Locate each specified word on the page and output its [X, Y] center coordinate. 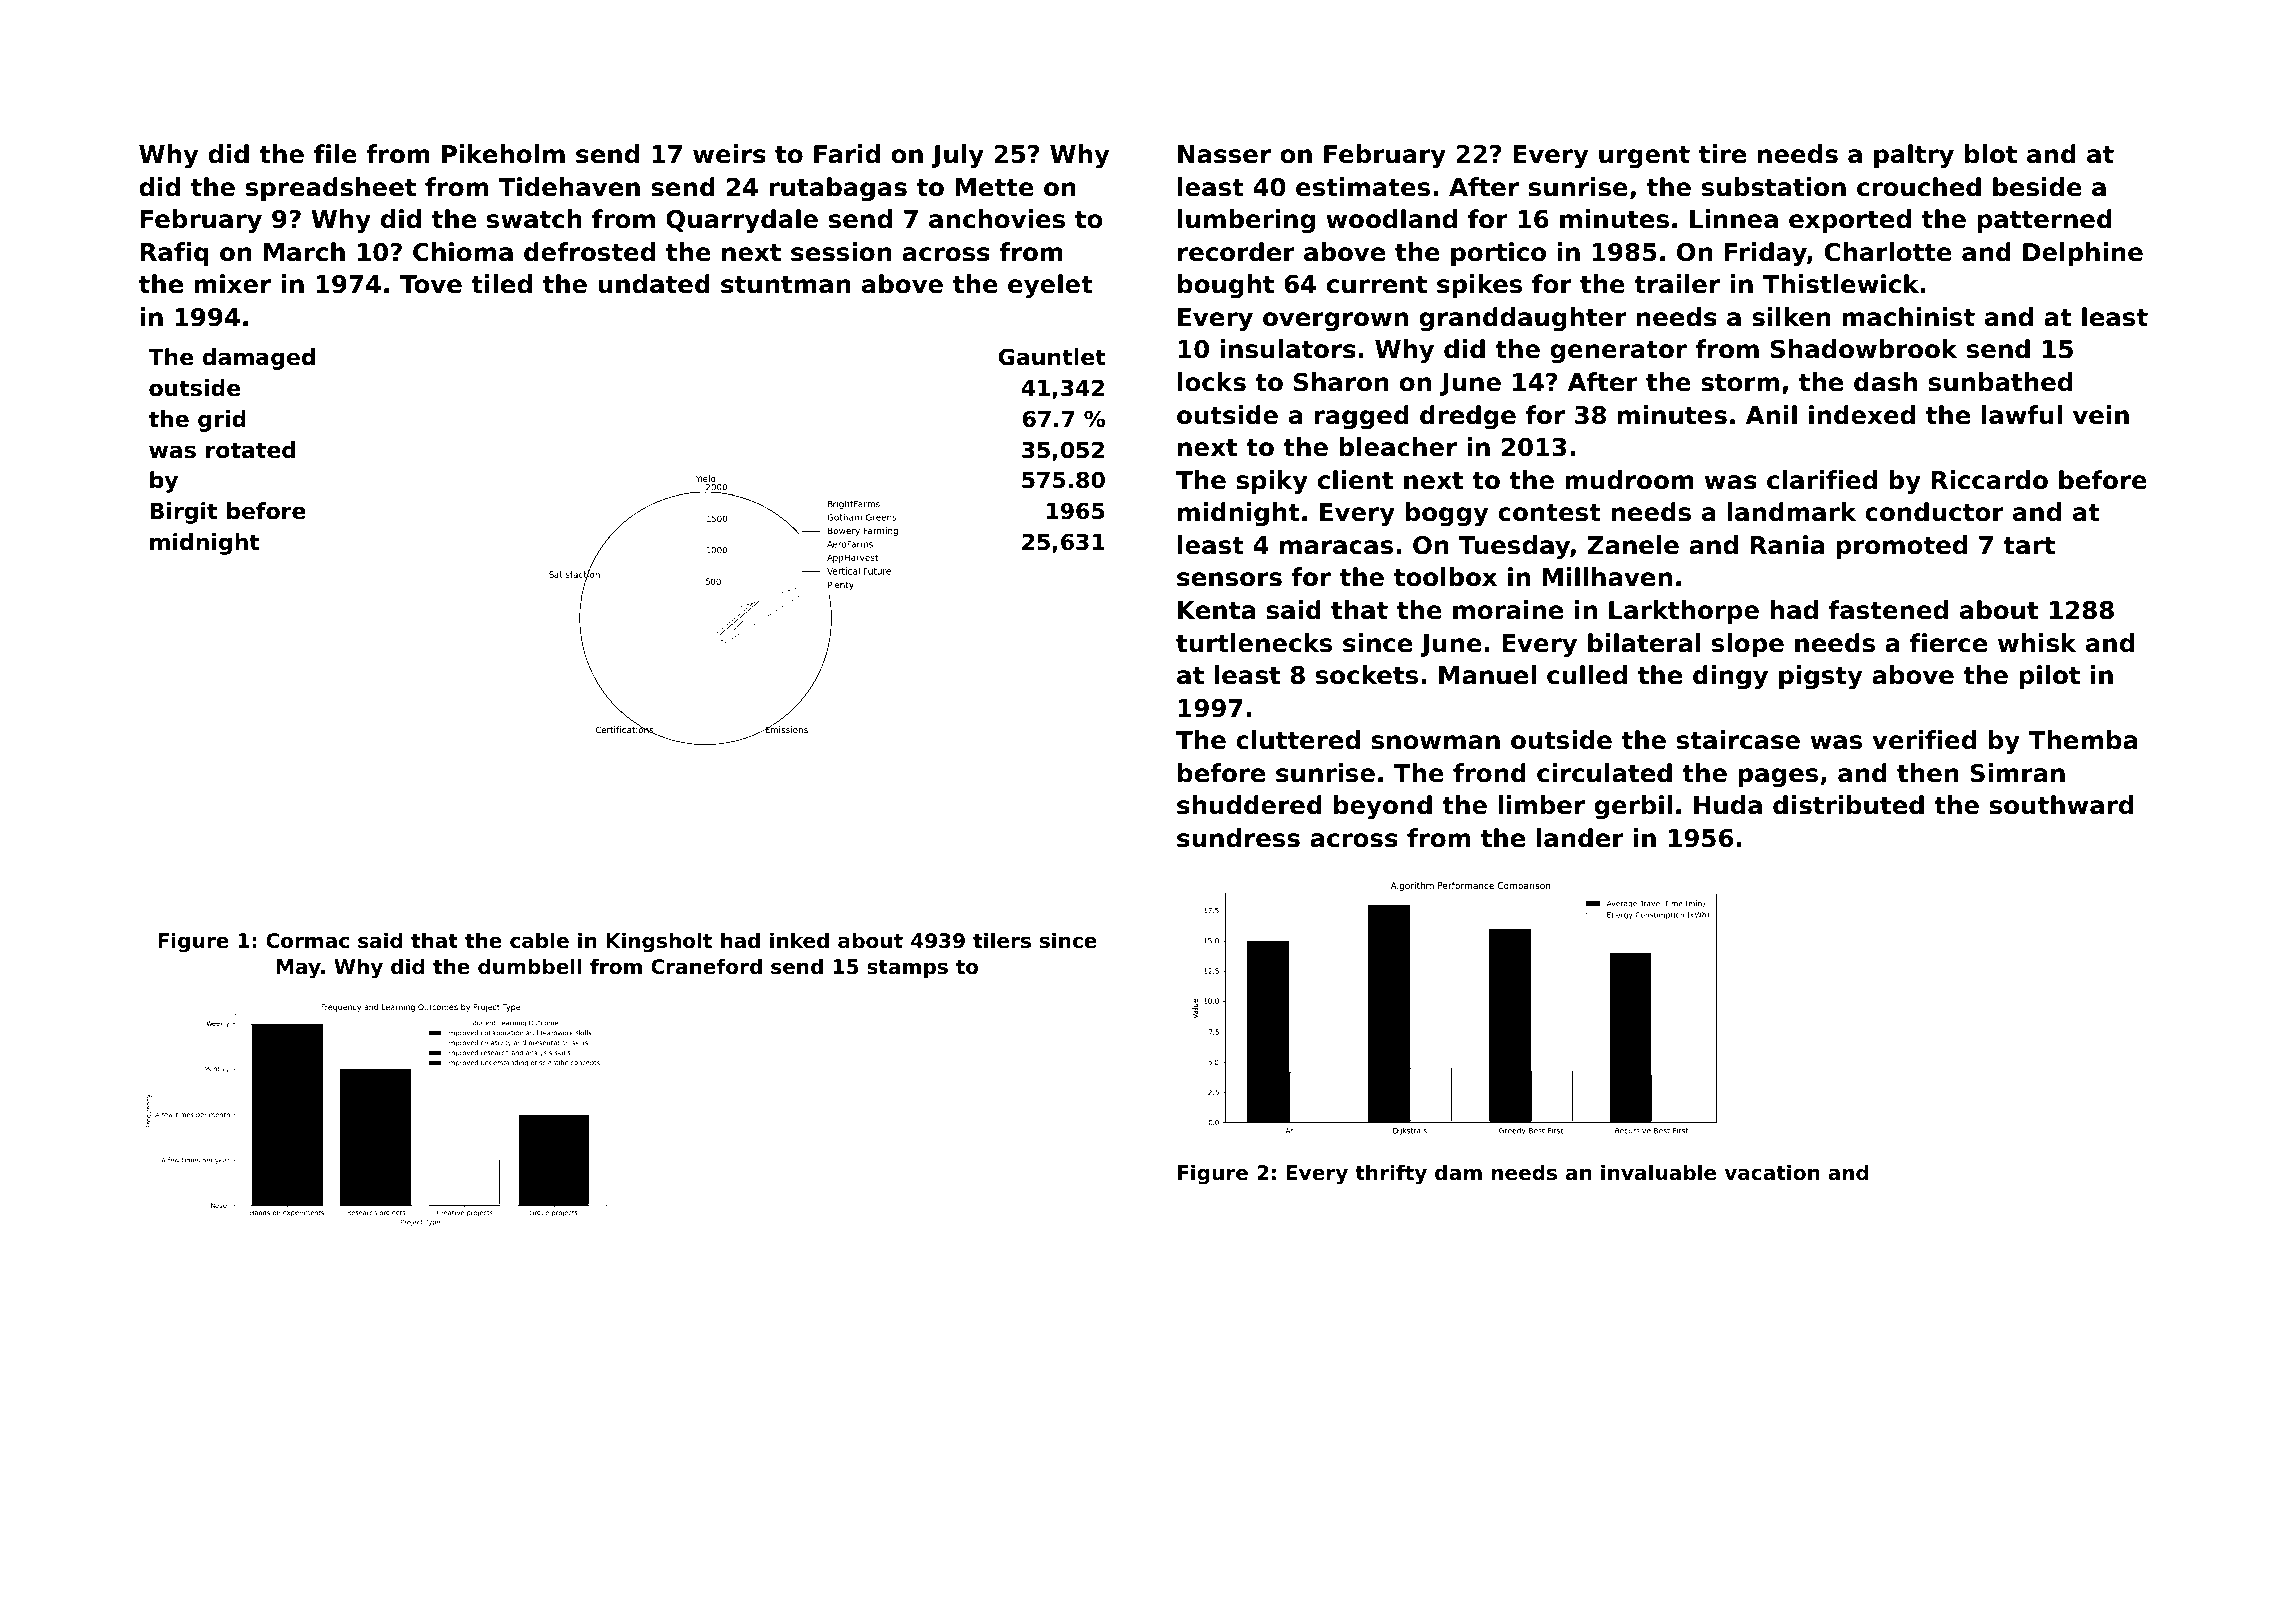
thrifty [1391, 1174]
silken [1791, 317]
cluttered [1298, 740]
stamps [907, 969]
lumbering [1246, 221]
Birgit [183, 513]
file [335, 154]
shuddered [1249, 805]
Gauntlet [1052, 357]
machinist [1909, 317]
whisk [2037, 643]
